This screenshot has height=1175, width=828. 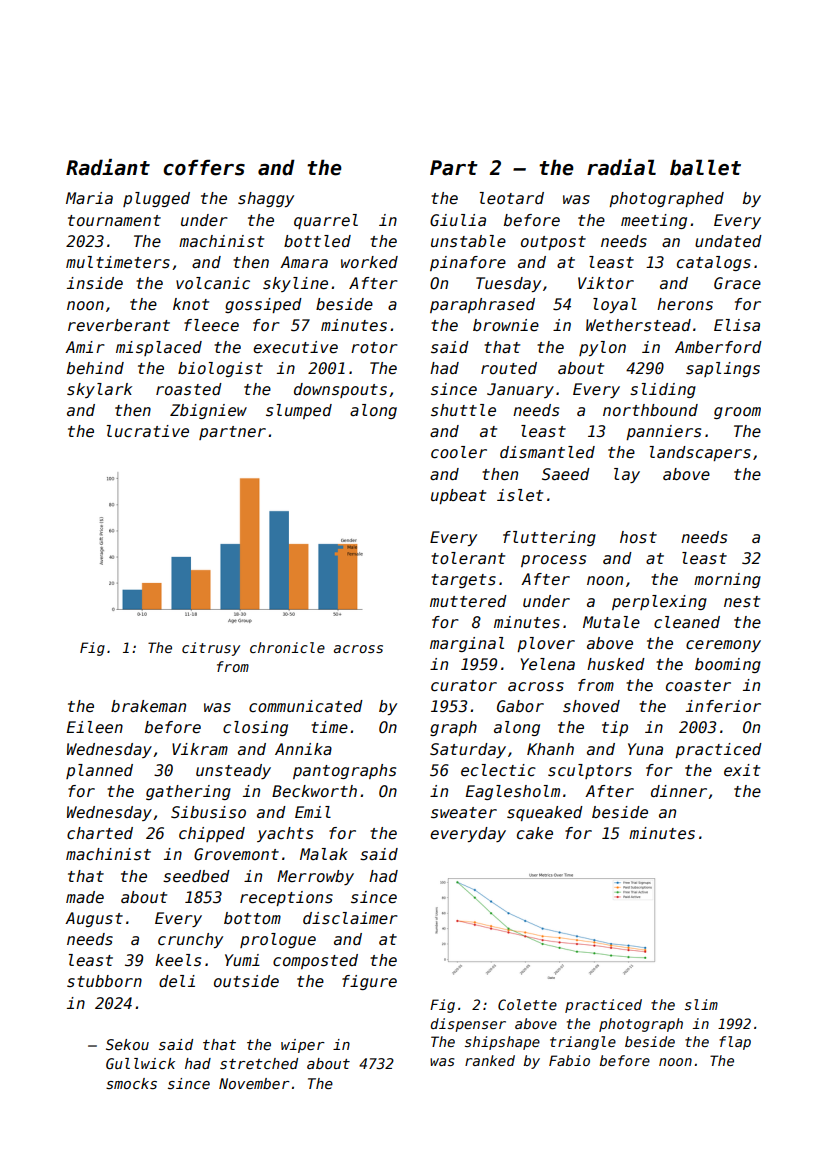 What do you see at coordinates (723, 706) in the screenshot?
I see `inferior` at bounding box center [723, 706].
